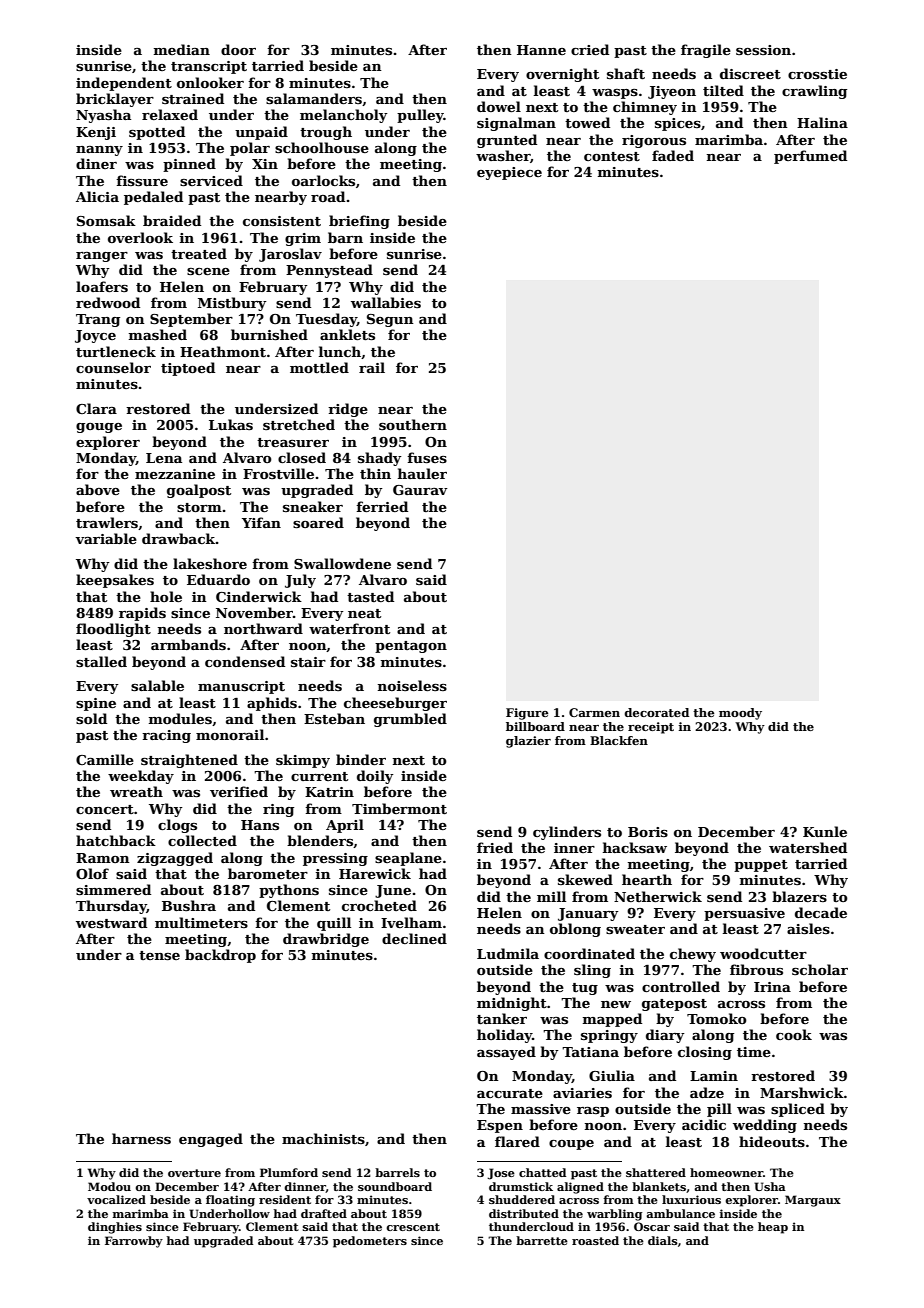 Image resolution: width=924 pixels, height=1308 pixels. I want to click on median, so click(182, 49).
